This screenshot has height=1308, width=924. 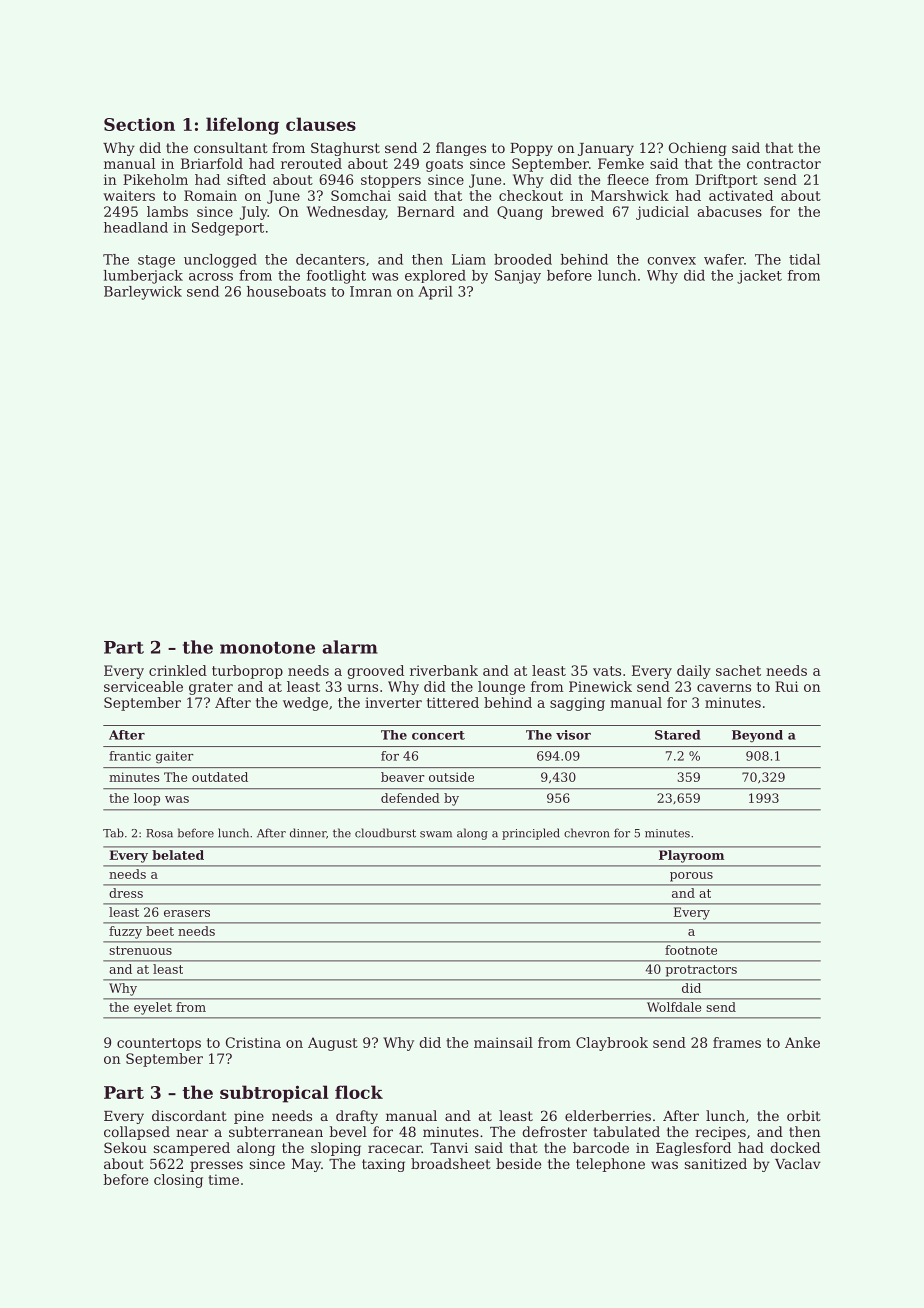 I want to click on countertops, so click(x=159, y=1044).
